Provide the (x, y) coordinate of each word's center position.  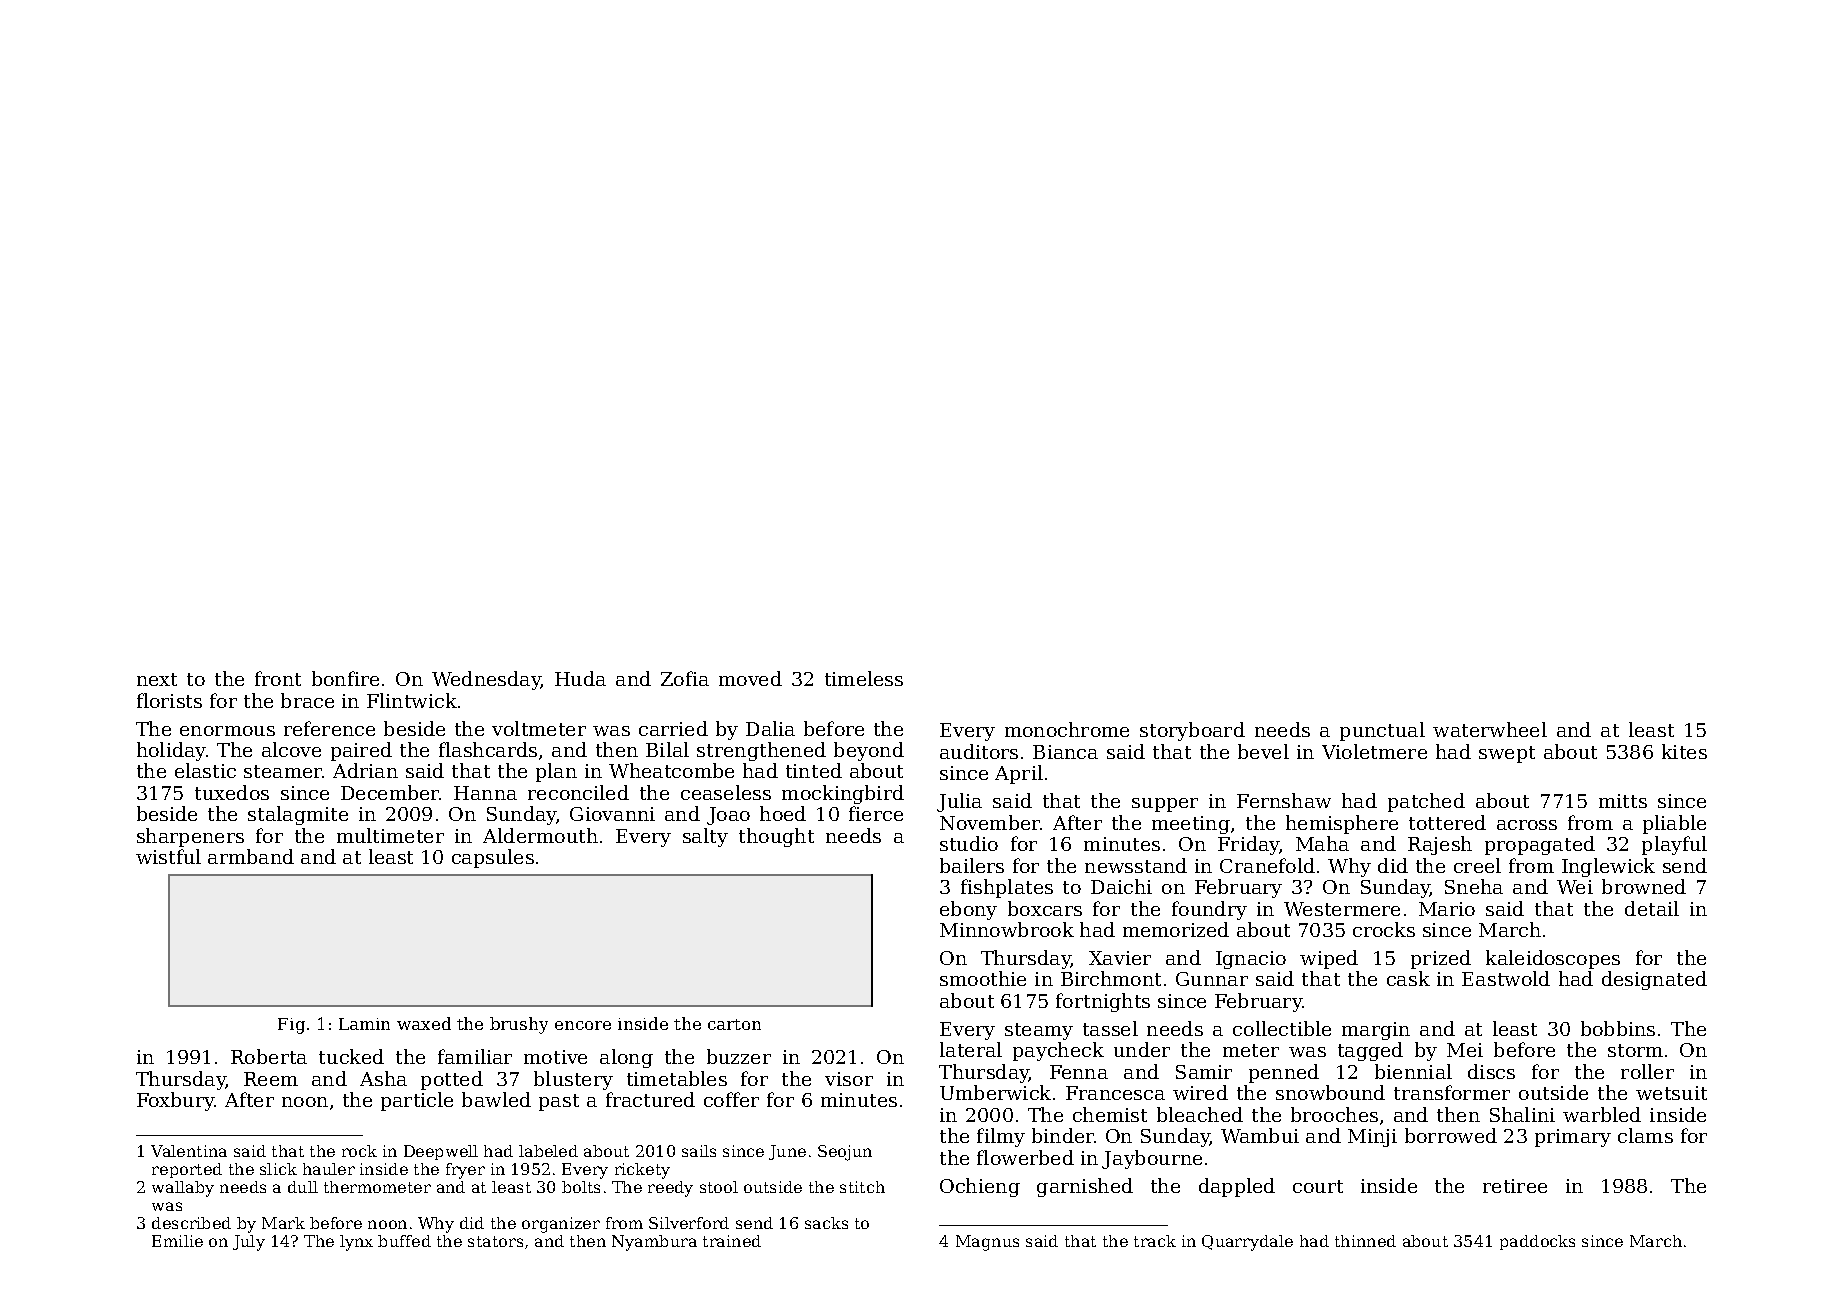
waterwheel (1490, 729)
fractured (650, 1099)
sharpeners (190, 837)
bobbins (1618, 1028)
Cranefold (1267, 865)
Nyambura (654, 1243)
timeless (864, 678)
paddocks (1537, 1242)
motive (555, 1057)
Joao (728, 816)
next (157, 679)
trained (732, 1241)
